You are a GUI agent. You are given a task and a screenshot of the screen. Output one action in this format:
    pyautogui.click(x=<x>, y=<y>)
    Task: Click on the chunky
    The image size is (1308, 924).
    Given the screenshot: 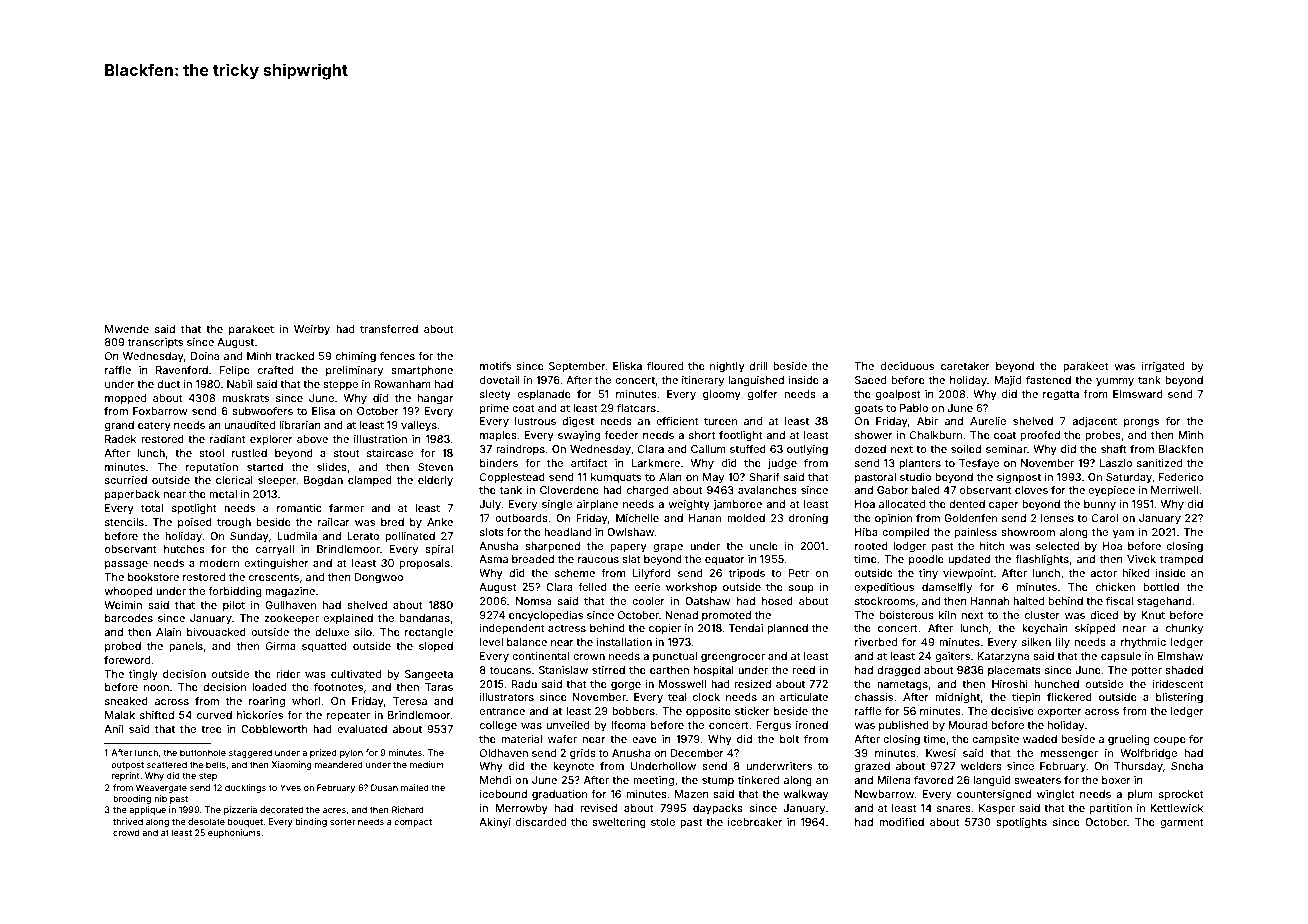 What is the action you would take?
    pyautogui.click(x=1184, y=629)
